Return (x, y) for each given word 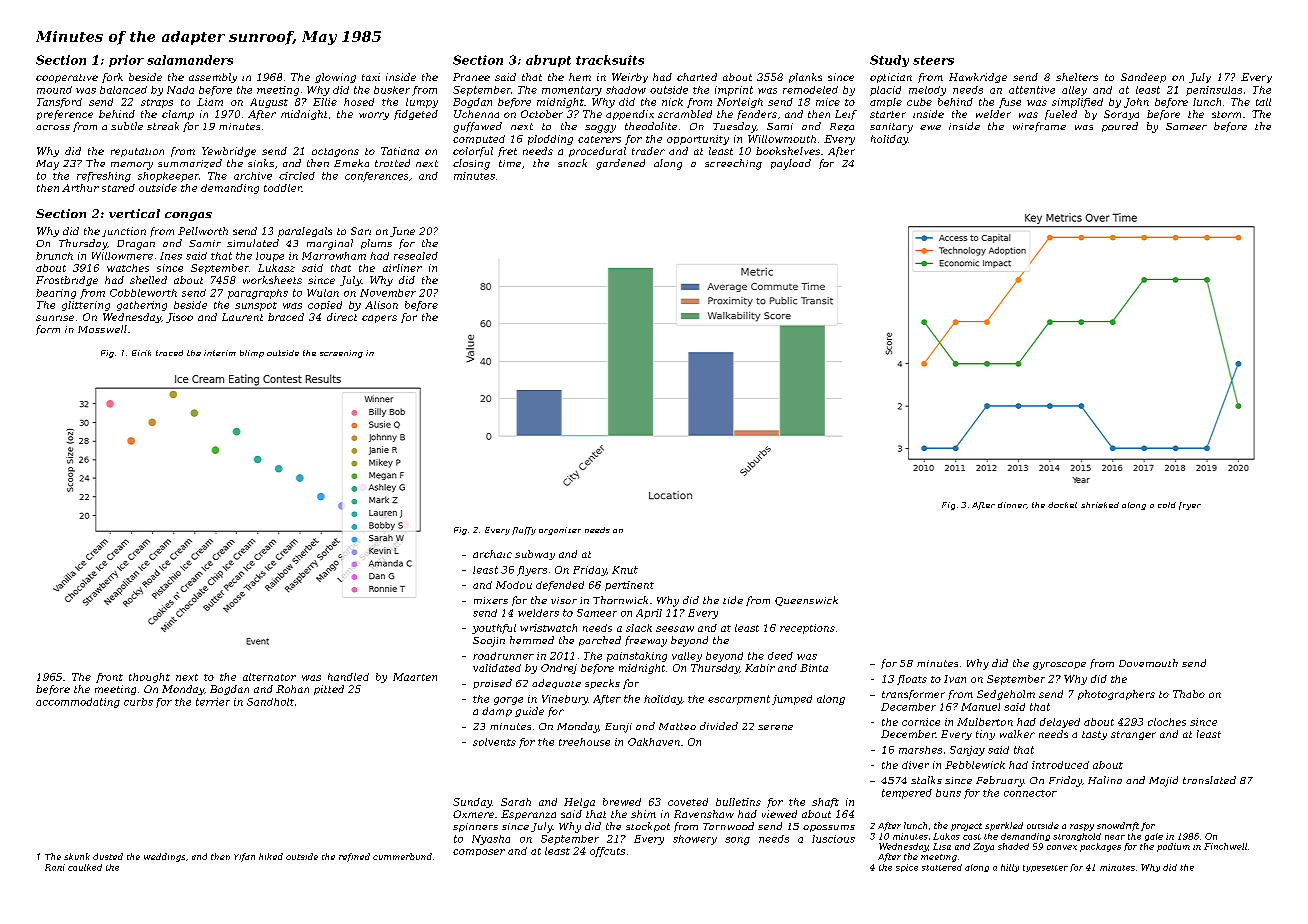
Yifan (244, 857)
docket (1062, 505)
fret (507, 152)
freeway (646, 641)
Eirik (141, 353)
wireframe (1039, 127)
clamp (178, 115)
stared (118, 188)
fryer (1190, 506)
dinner (1012, 505)
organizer (560, 531)
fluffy (524, 531)
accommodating (78, 703)
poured (1120, 127)
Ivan (955, 679)
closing (471, 164)
